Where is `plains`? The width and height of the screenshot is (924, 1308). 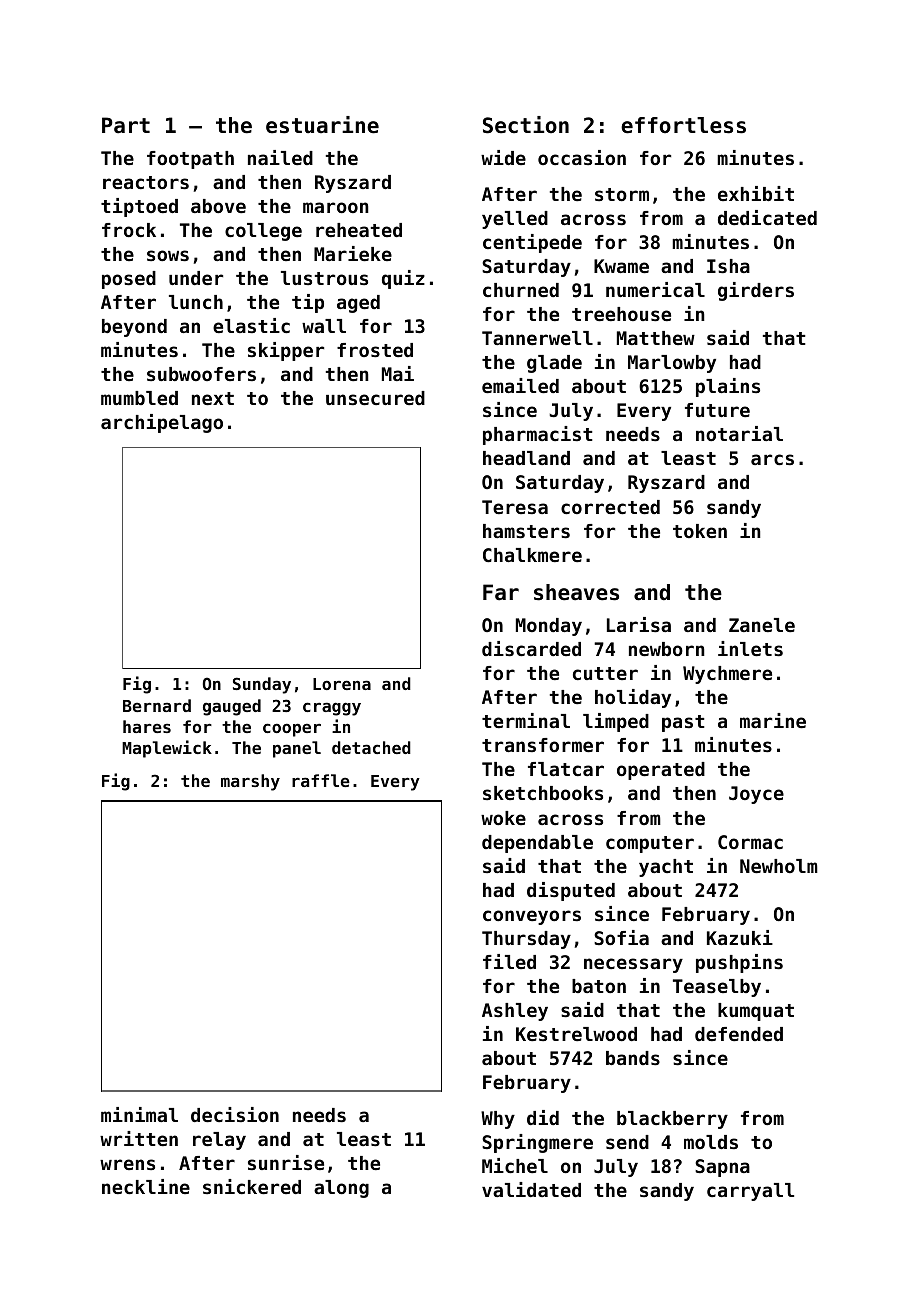
plains is located at coordinates (728, 387).
